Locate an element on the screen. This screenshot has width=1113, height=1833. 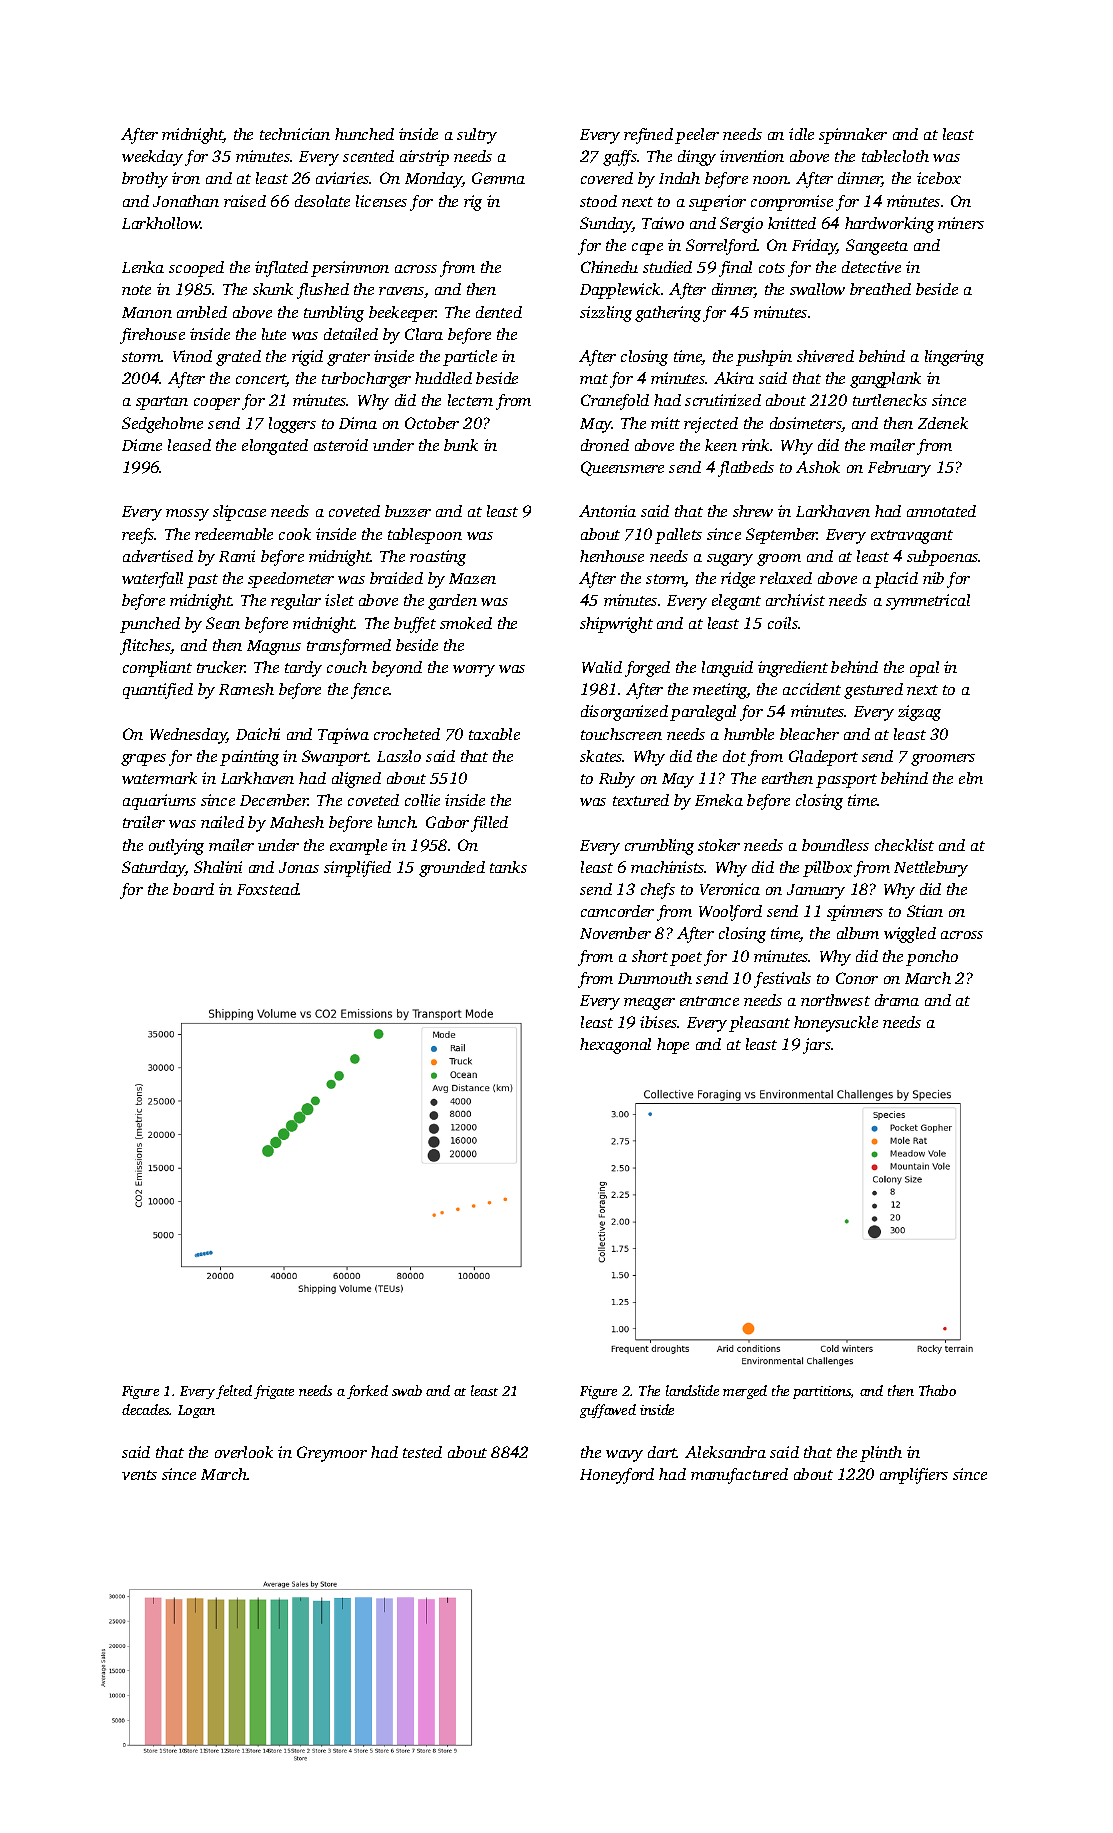
honeysuckle is located at coordinates (836, 1024).
